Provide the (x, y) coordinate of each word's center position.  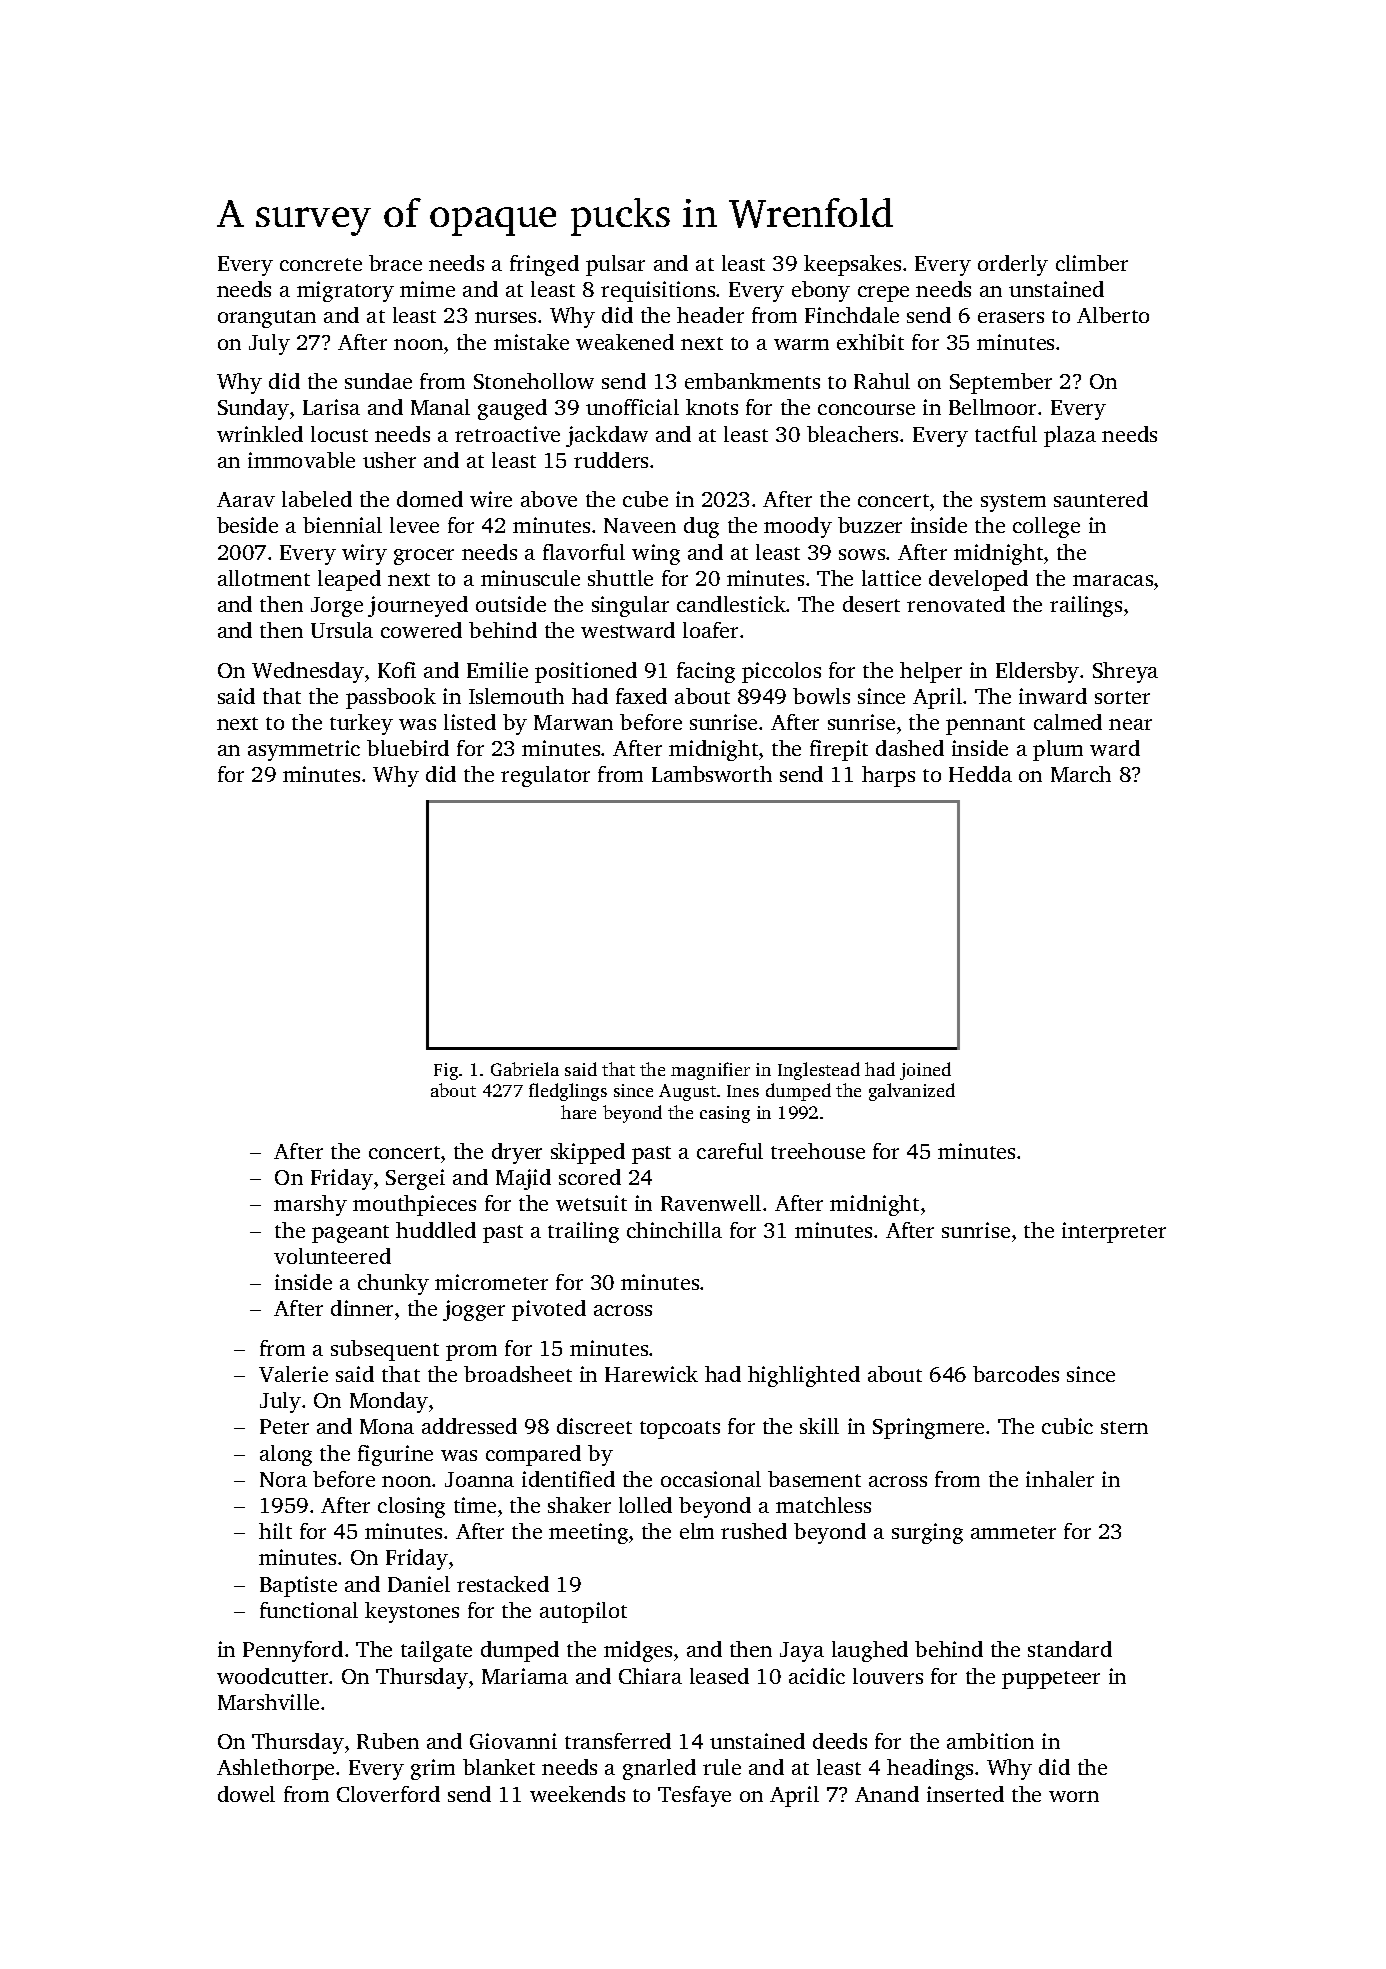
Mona (387, 1426)
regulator (545, 776)
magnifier (710, 1071)
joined (925, 1071)
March (1081, 774)
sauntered (1101, 499)
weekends (577, 1794)
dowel (246, 1794)
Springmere (928, 1428)
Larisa (331, 407)
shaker (579, 1505)
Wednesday (308, 672)
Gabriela (525, 1069)
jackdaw (607, 436)
